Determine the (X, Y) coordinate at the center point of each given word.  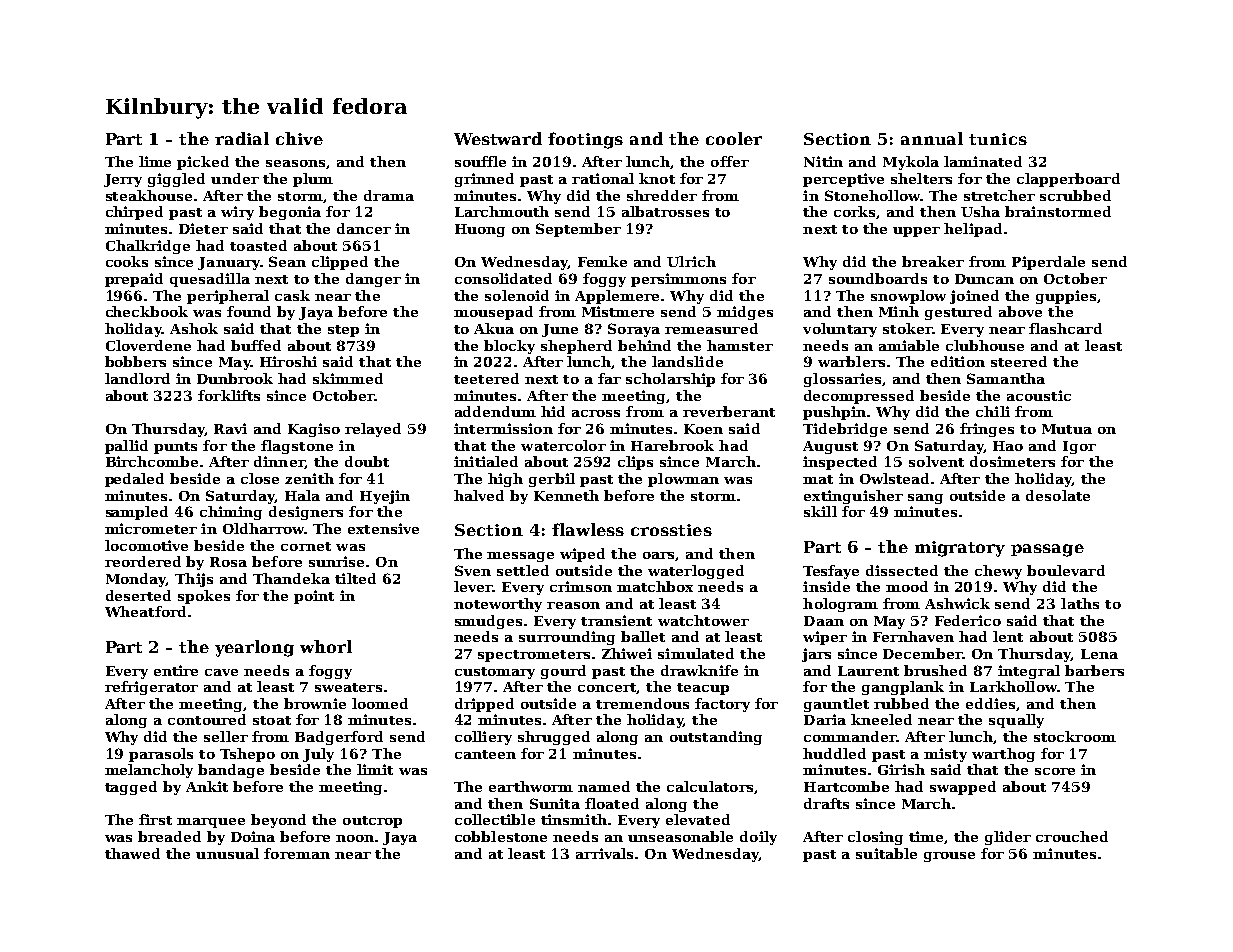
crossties (671, 530)
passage (1047, 550)
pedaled (134, 480)
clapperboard (1068, 180)
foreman (297, 853)
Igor (1079, 447)
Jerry (123, 180)
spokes (204, 597)
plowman (683, 480)
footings (585, 140)
